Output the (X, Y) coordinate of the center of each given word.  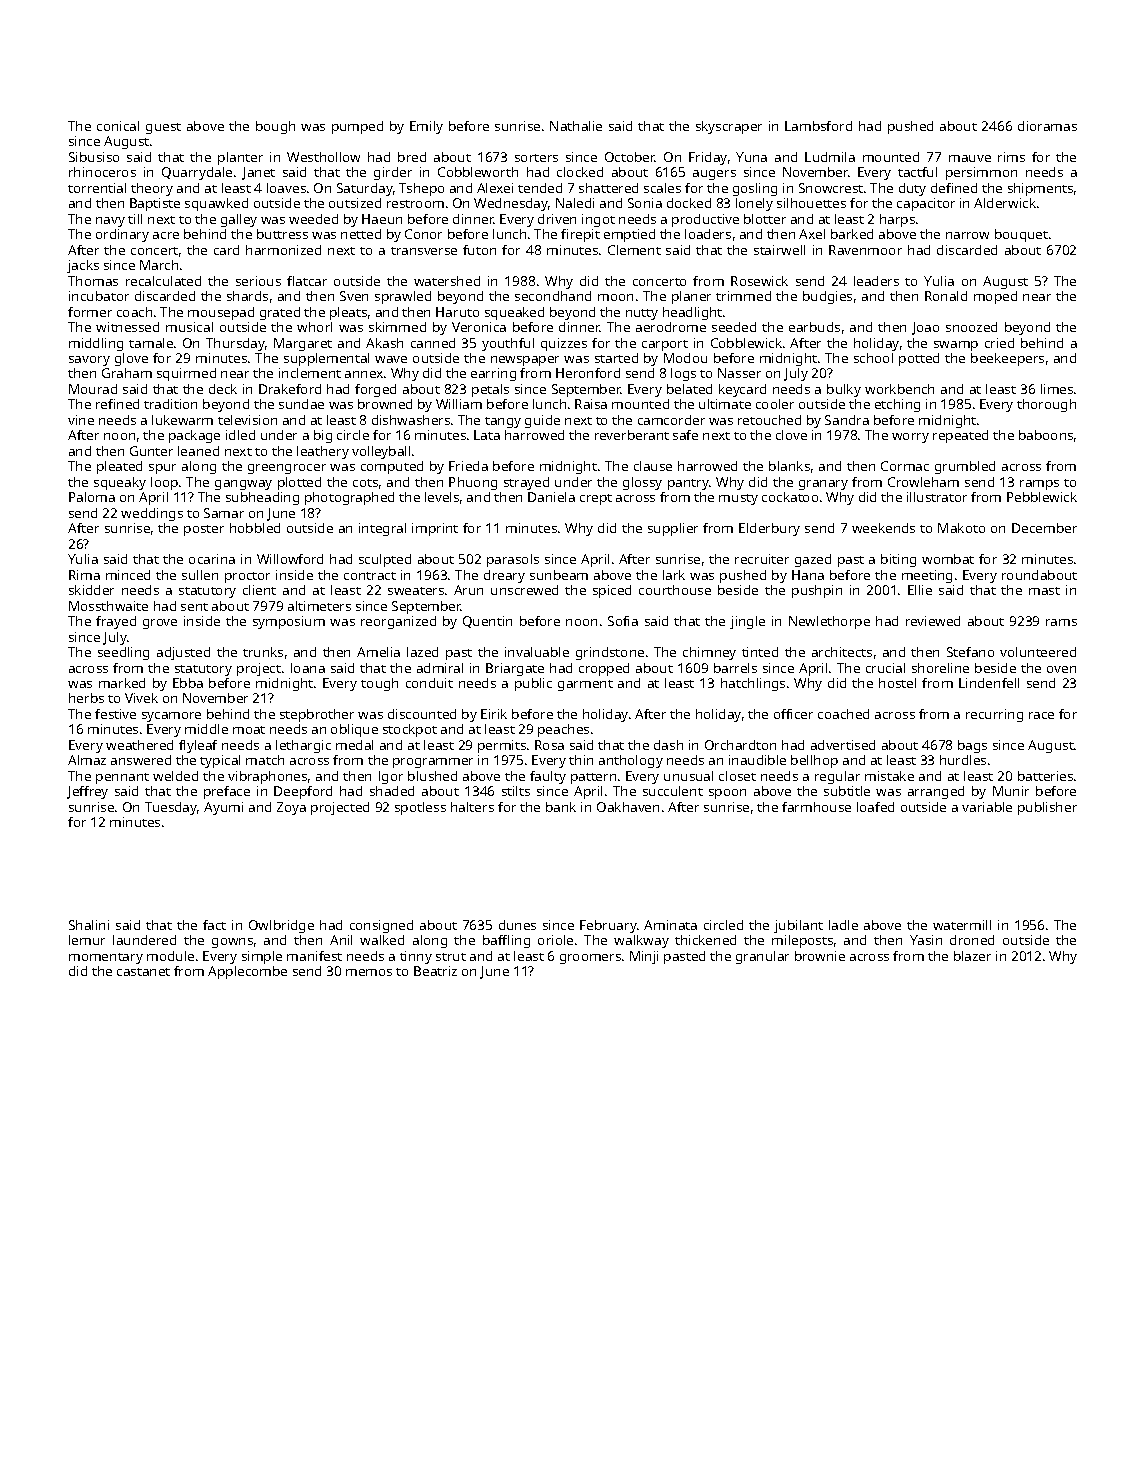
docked (689, 203)
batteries (1045, 776)
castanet (143, 972)
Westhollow (323, 157)
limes (1057, 389)
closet (737, 776)
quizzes (564, 344)
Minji (644, 957)
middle (206, 729)
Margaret (303, 344)
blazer (972, 956)
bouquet (1021, 235)
